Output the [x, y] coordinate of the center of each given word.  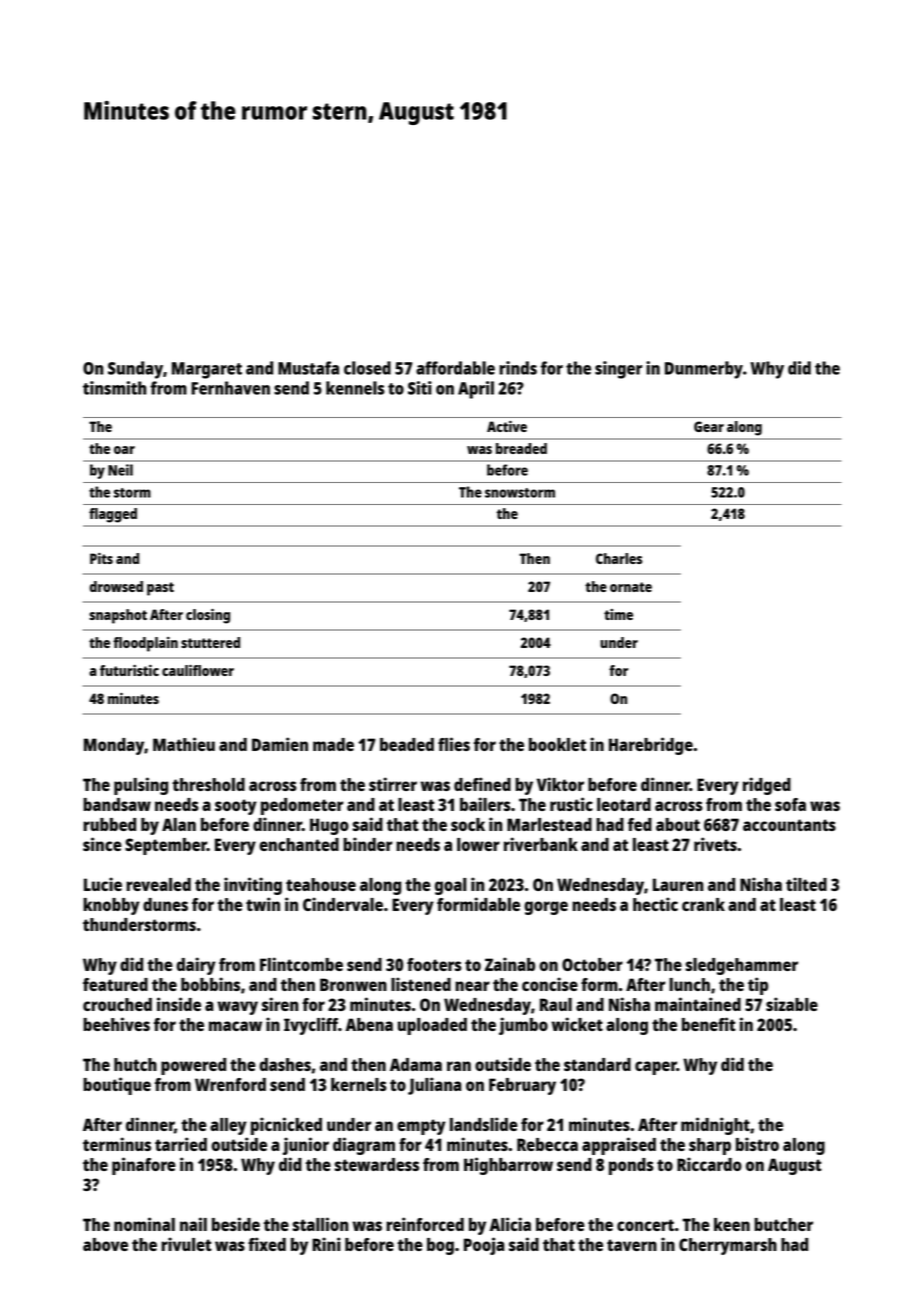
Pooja [484, 1246]
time [618, 614]
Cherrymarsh [728, 1246]
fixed [267, 1244]
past [160, 589]
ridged [767, 786]
